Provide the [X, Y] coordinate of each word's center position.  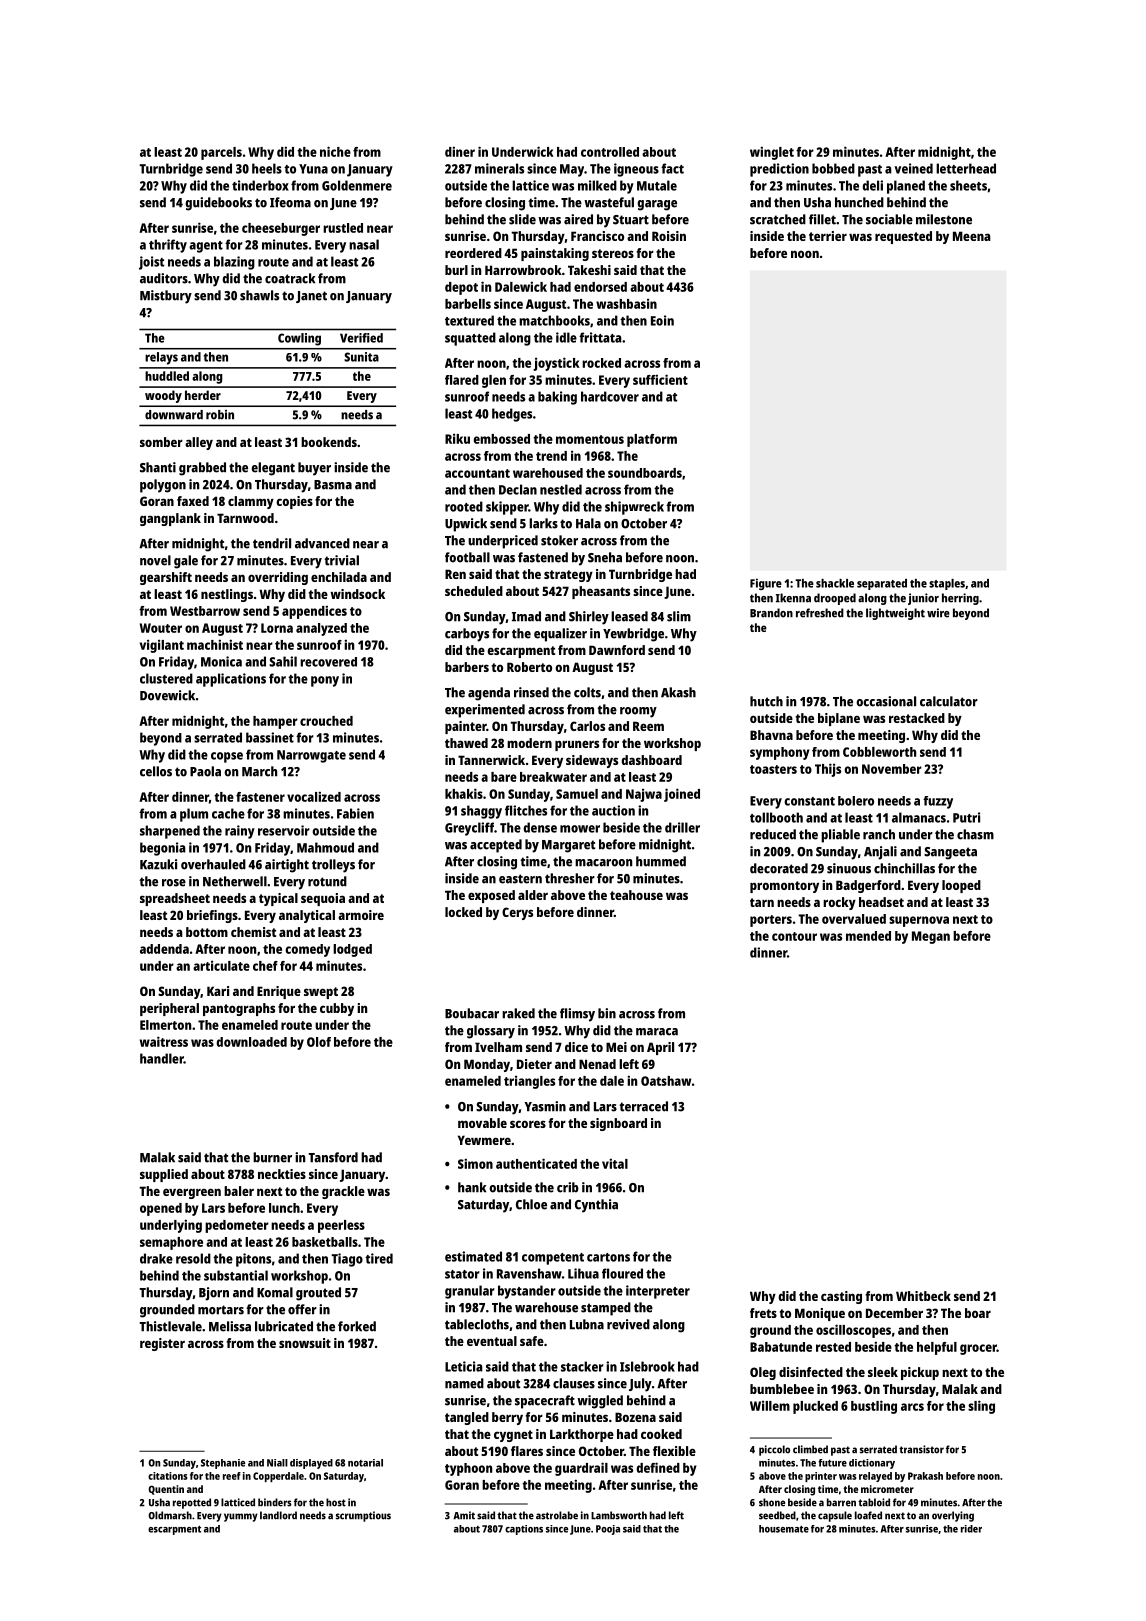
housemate [784, 1529]
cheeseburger [281, 229]
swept [321, 993]
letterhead [966, 168]
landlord [278, 1515]
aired [578, 219]
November [892, 769]
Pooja [608, 1530]
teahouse [636, 895]
